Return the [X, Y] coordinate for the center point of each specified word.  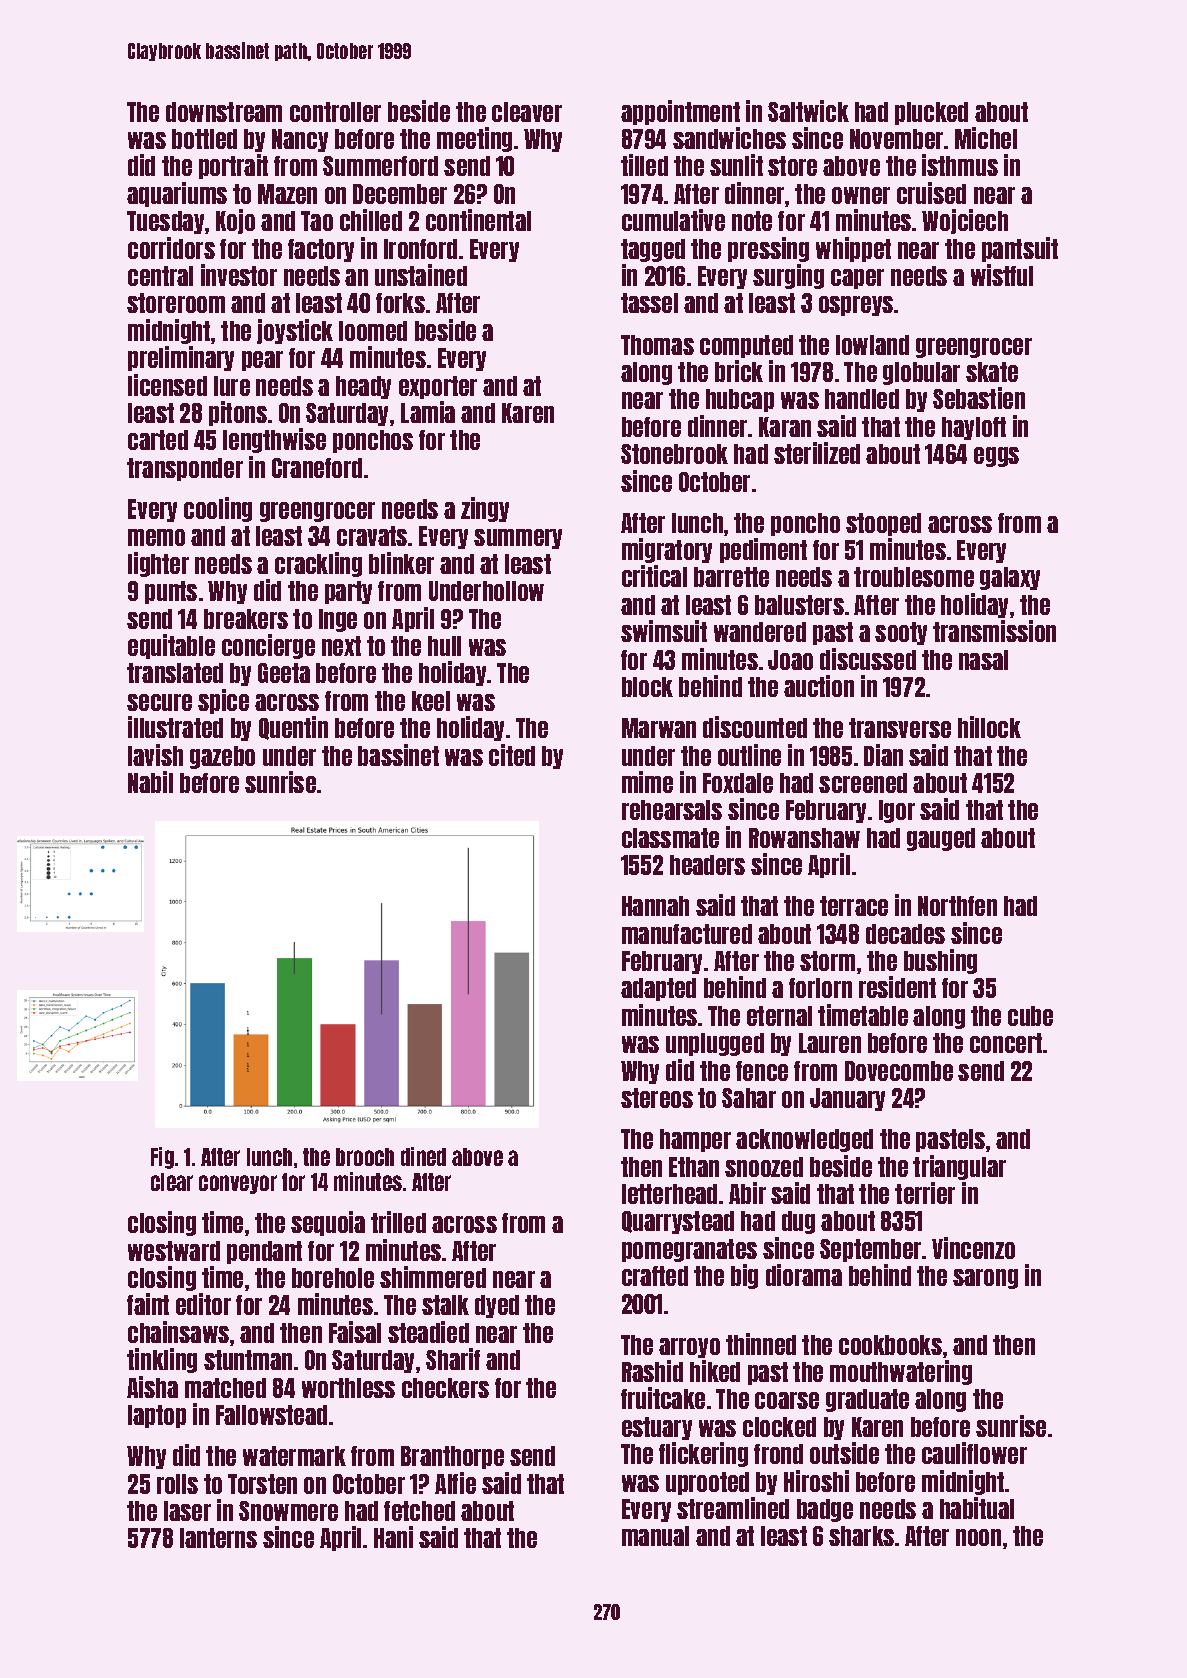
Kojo [235, 221]
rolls [177, 1484]
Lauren [830, 1043]
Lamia [428, 412]
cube [1030, 1016]
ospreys [856, 306]
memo [156, 537]
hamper [695, 1140]
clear [172, 1182]
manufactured [687, 934]
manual [655, 1536]
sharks [861, 1536]
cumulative [673, 220]
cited [512, 755]
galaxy [1010, 578]
